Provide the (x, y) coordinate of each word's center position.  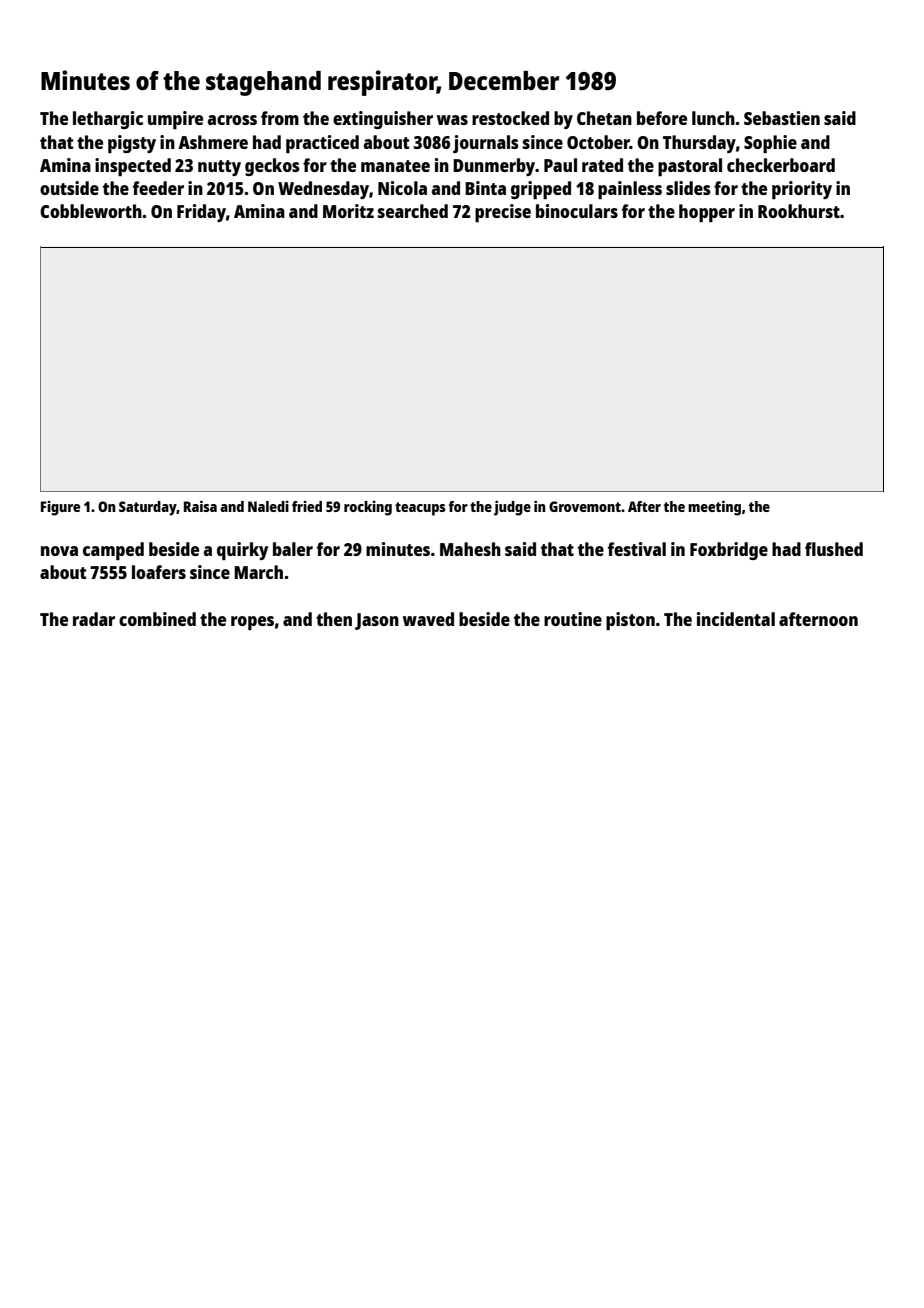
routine (573, 619)
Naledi (268, 506)
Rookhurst (799, 211)
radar (94, 619)
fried (307, 506)
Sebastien (782, 118)
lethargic (108, 120)
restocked (510, 118)
